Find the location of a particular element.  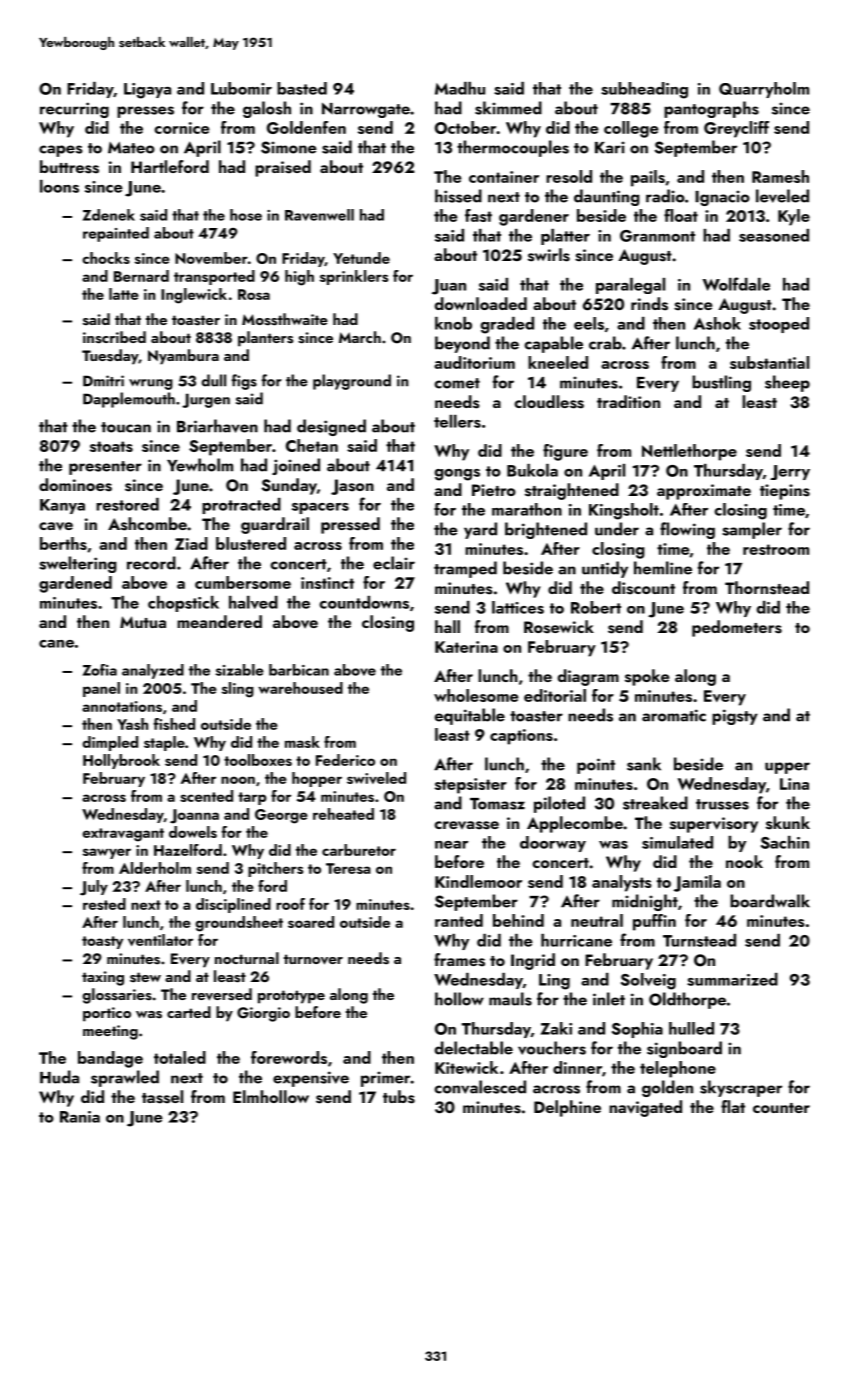

eclair is located at coordinates (394, 563).
